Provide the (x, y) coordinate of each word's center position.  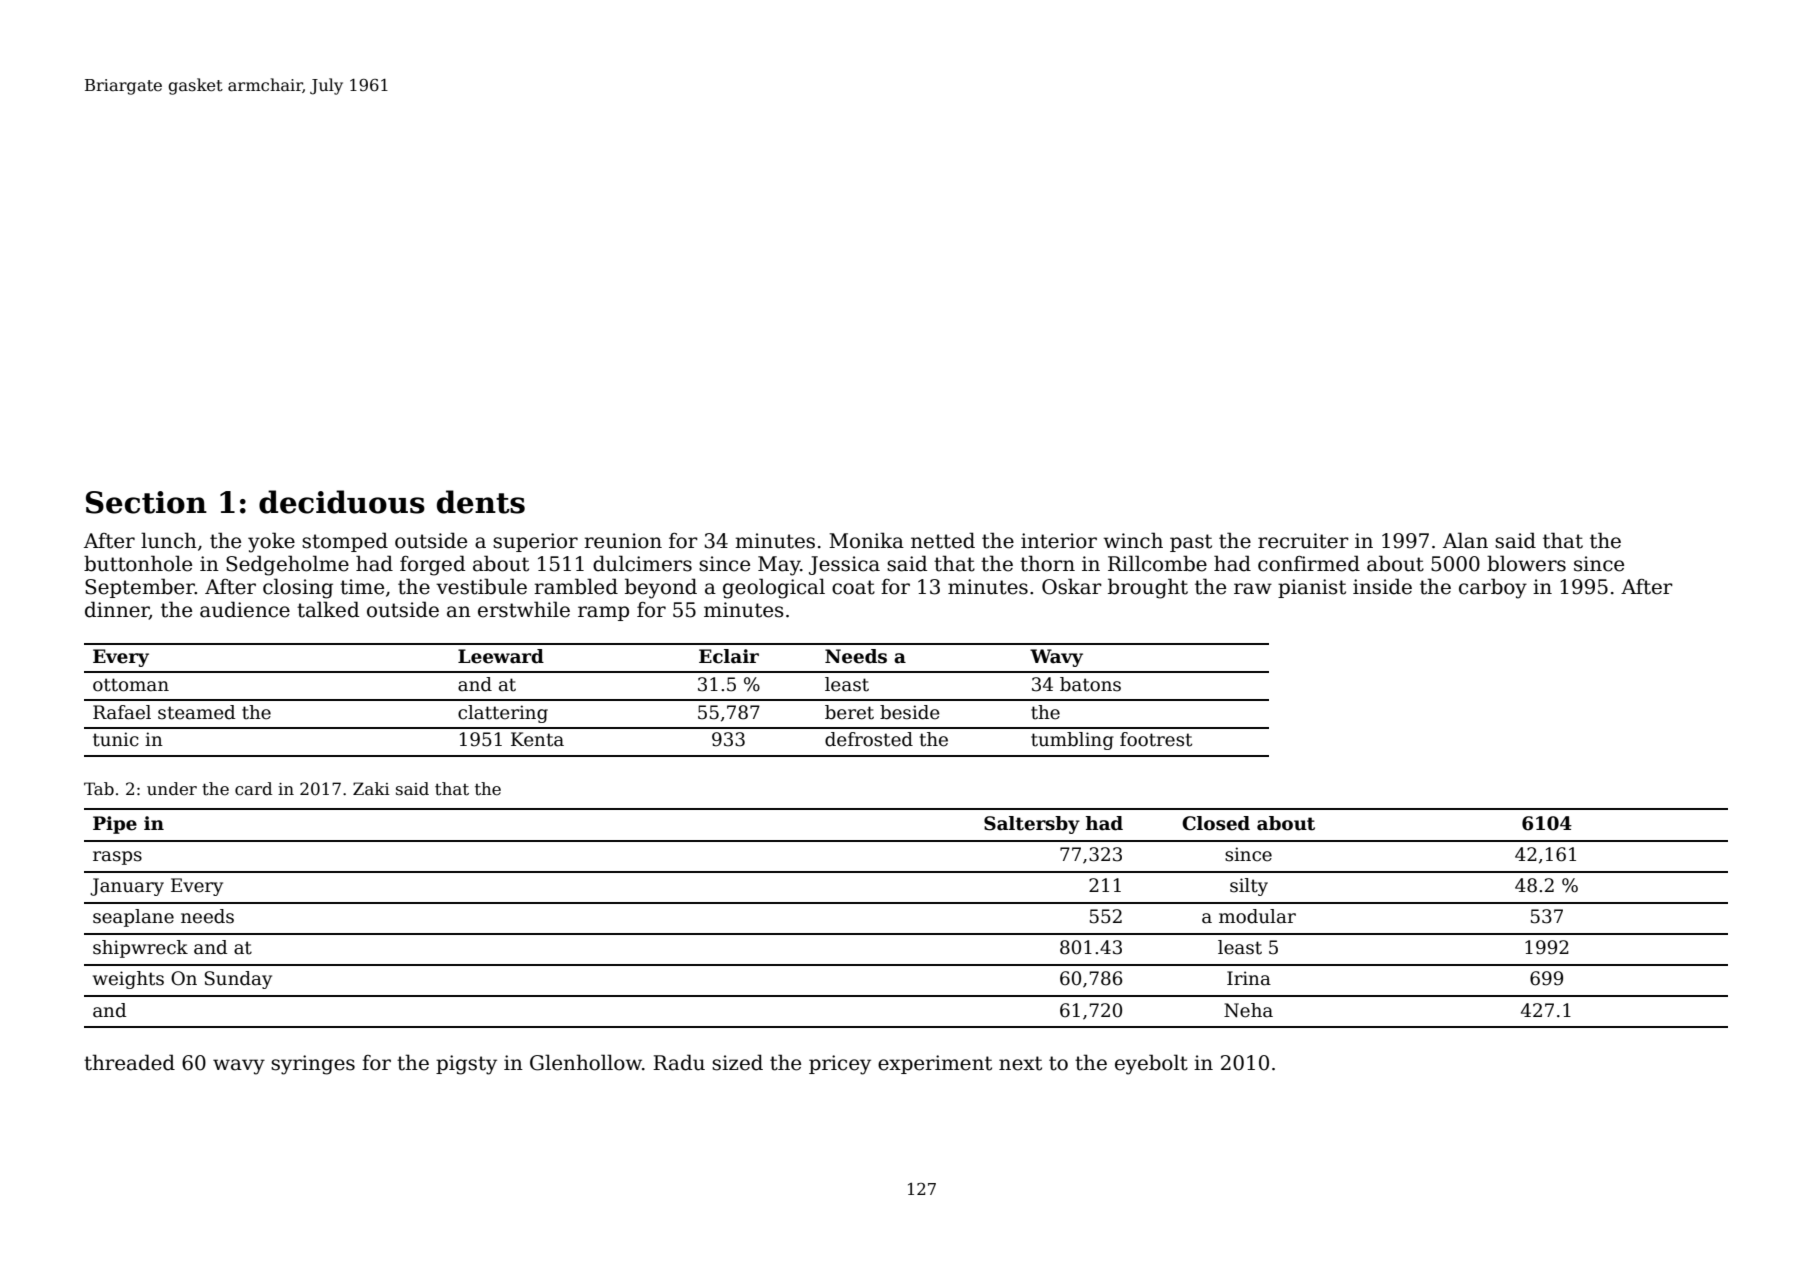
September (140, 588)
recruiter (1303, 541)
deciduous (342, 502)
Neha (1248, 1010)
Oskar (1072, 586)
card (253, 789)
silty (1249, 887)
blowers (1526, 563)
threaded (129, 1062)
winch (1133, 540)
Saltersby (1032, 825)
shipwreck (140, 949)
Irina (1249, 978)
